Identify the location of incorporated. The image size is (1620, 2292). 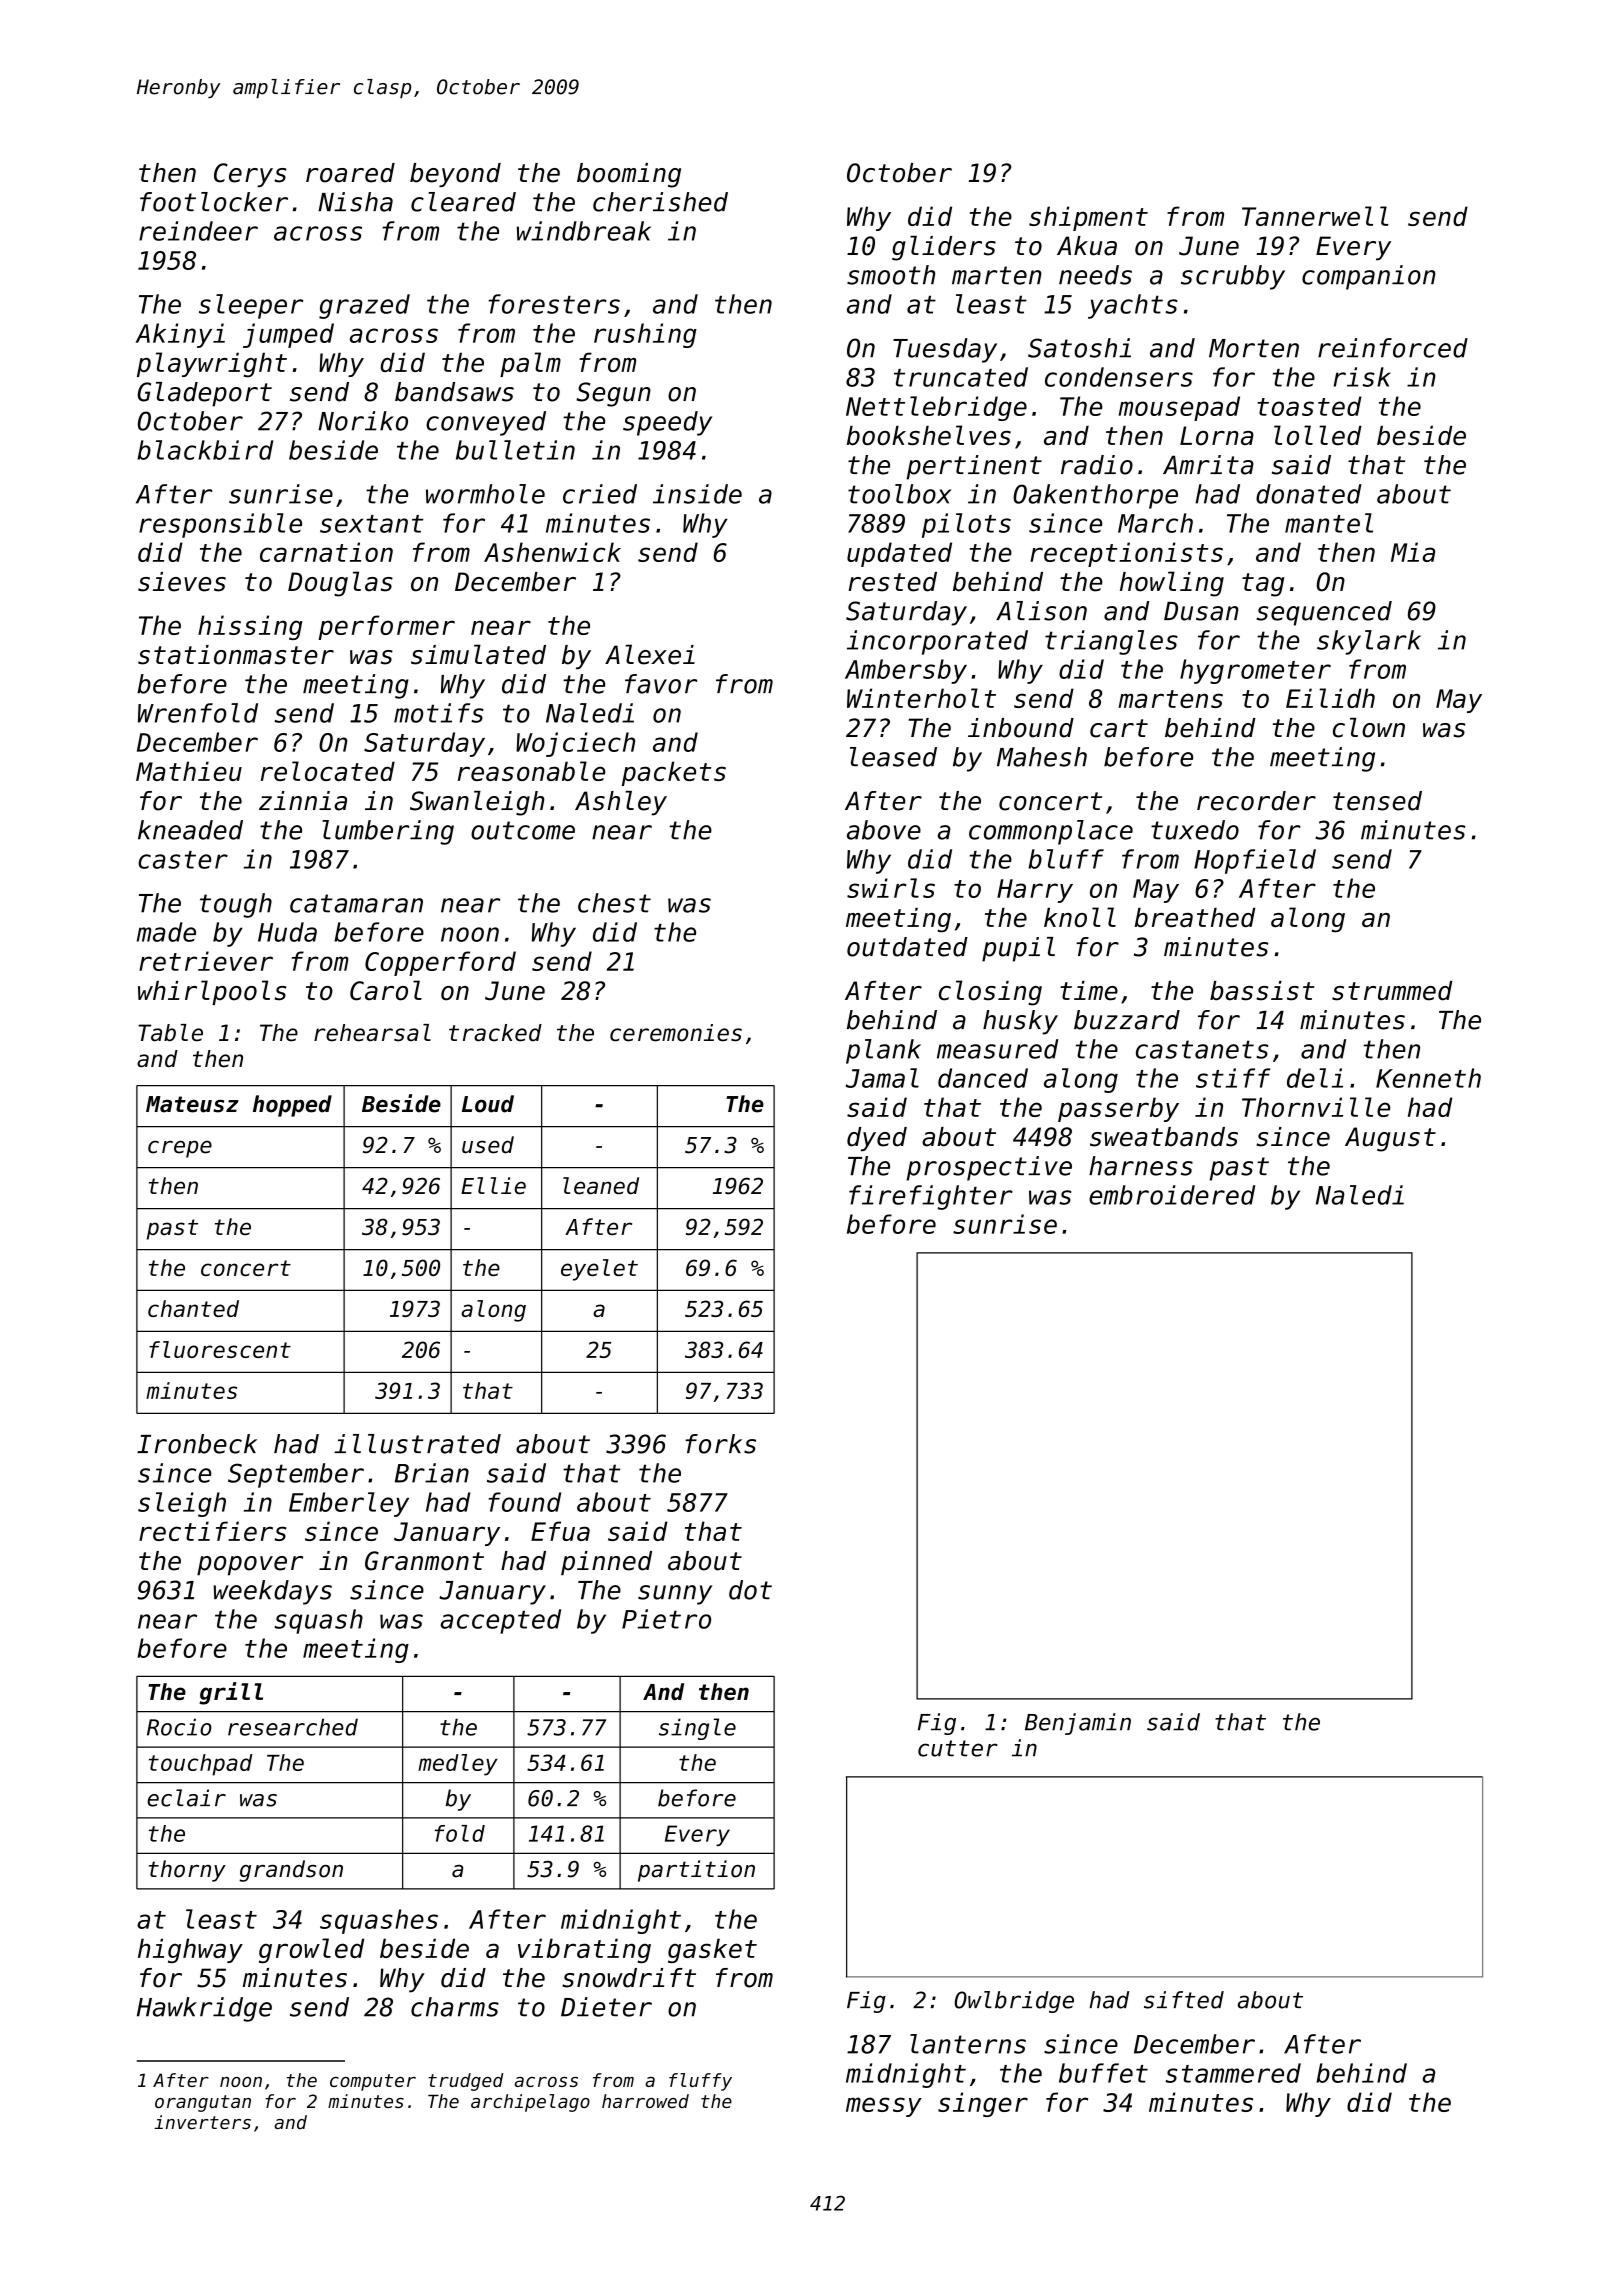
(937, 642).
